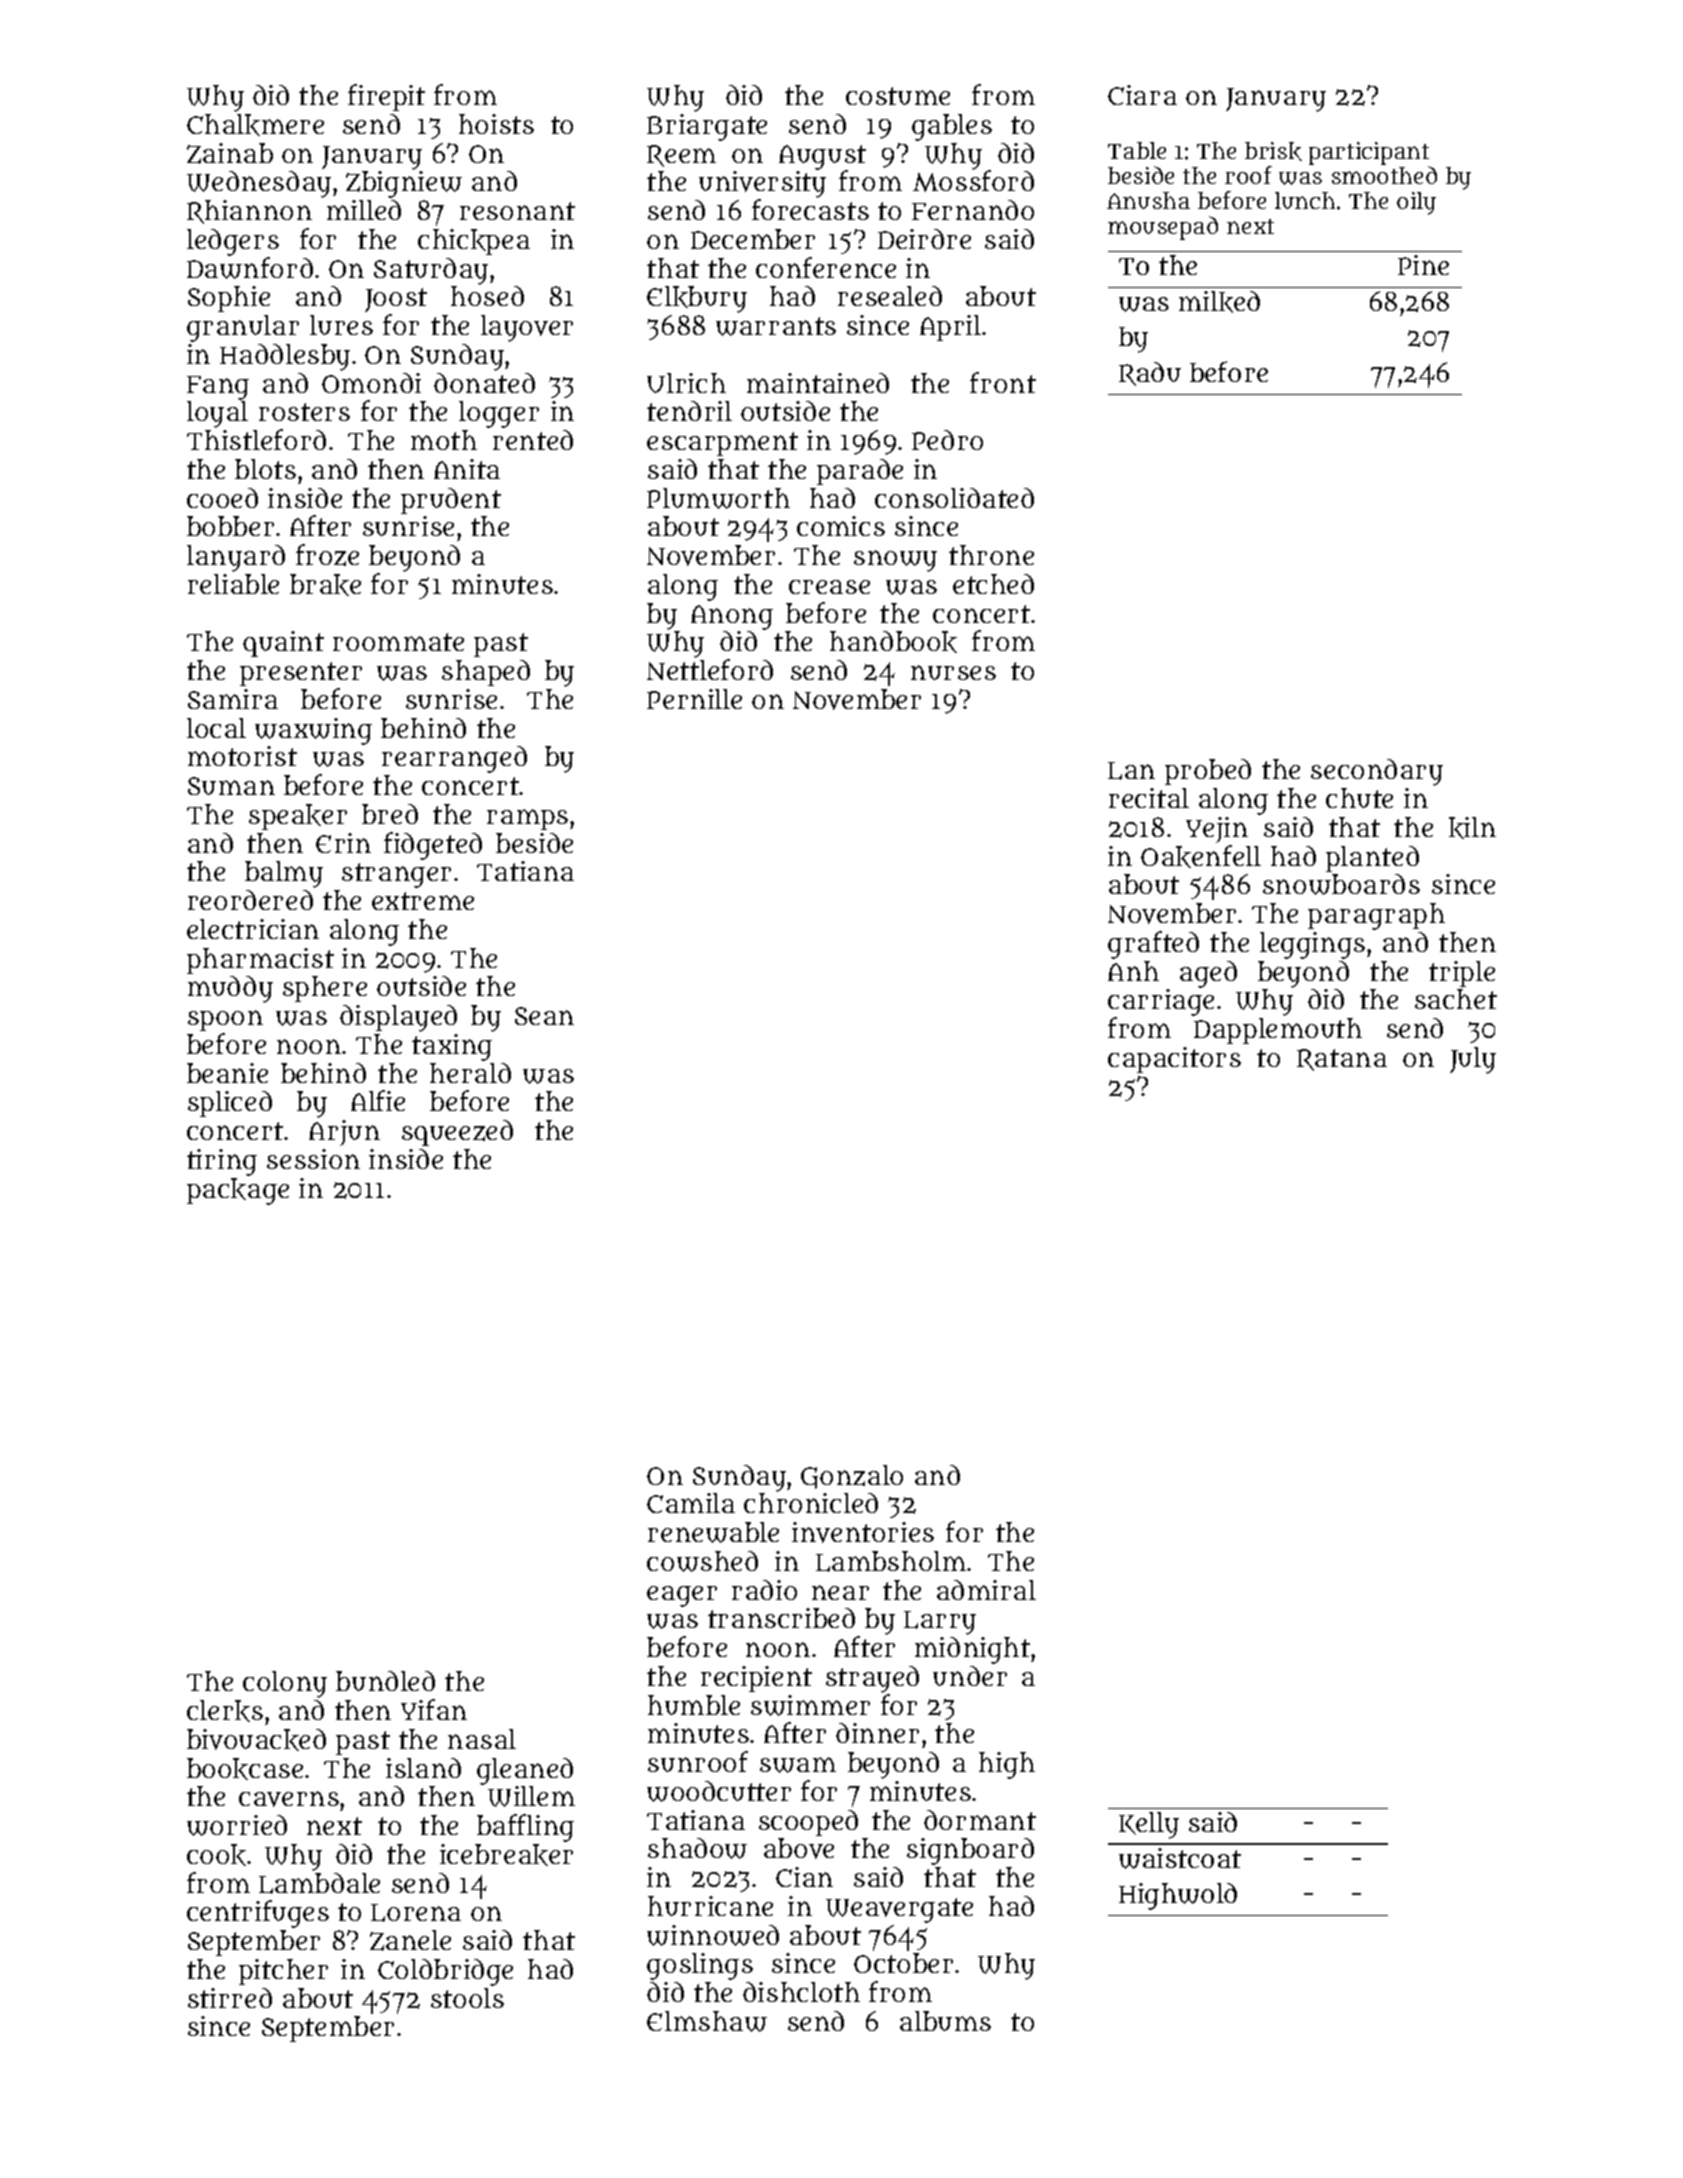 This document has width=1683, height=2178. Describe the element at coordinates (852, 1477) in the document. I see `Gonzalo` at that location.
